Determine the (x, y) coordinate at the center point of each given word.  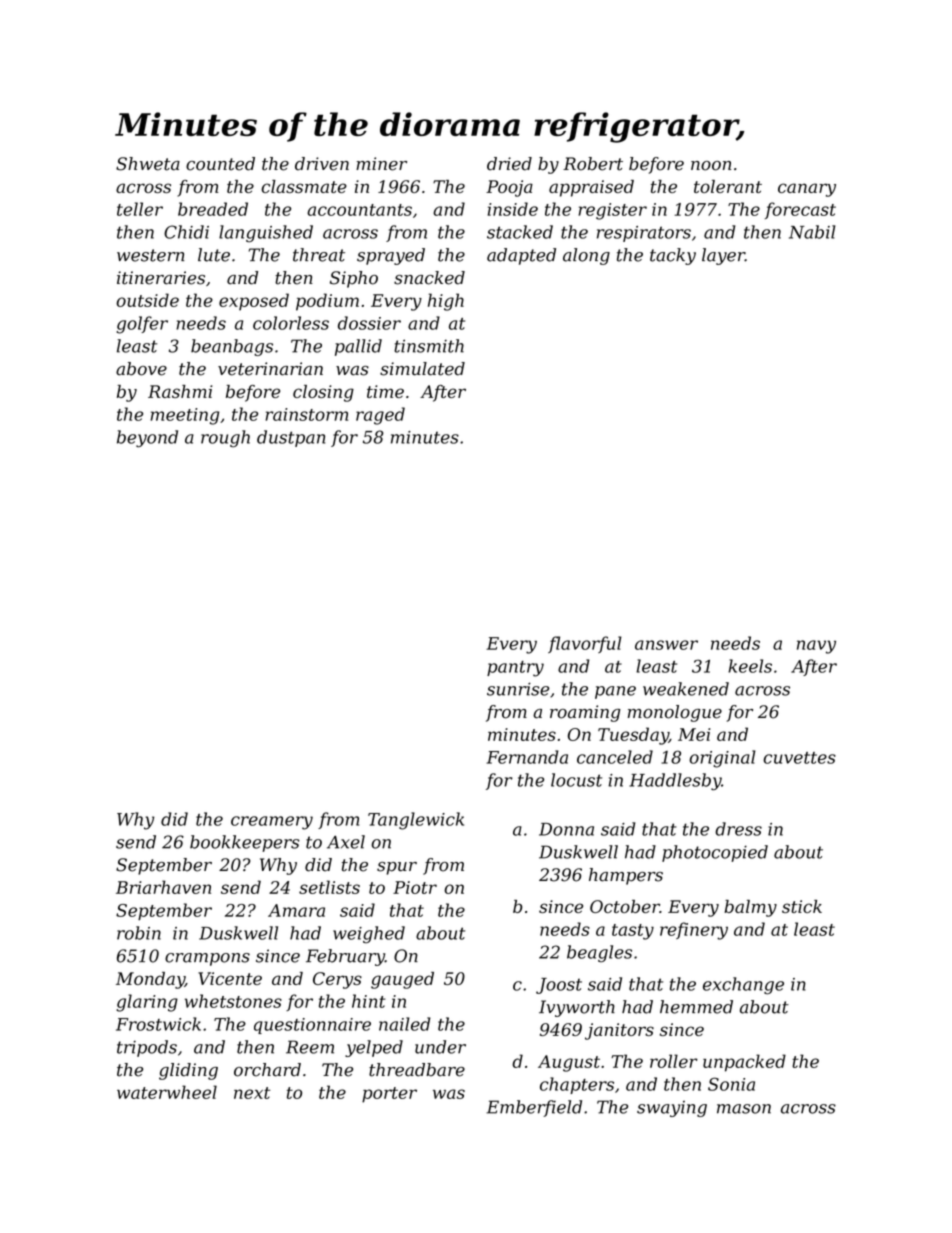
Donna (566, 829)
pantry (515, 669)
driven (322, 164)
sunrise (518, 689)
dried (509, 164)
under (440, 1047)
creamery (272, 823)
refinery (694, 931)
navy (816, 647)
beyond (147, 439)
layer (723, 256)
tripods (147, 1048)
